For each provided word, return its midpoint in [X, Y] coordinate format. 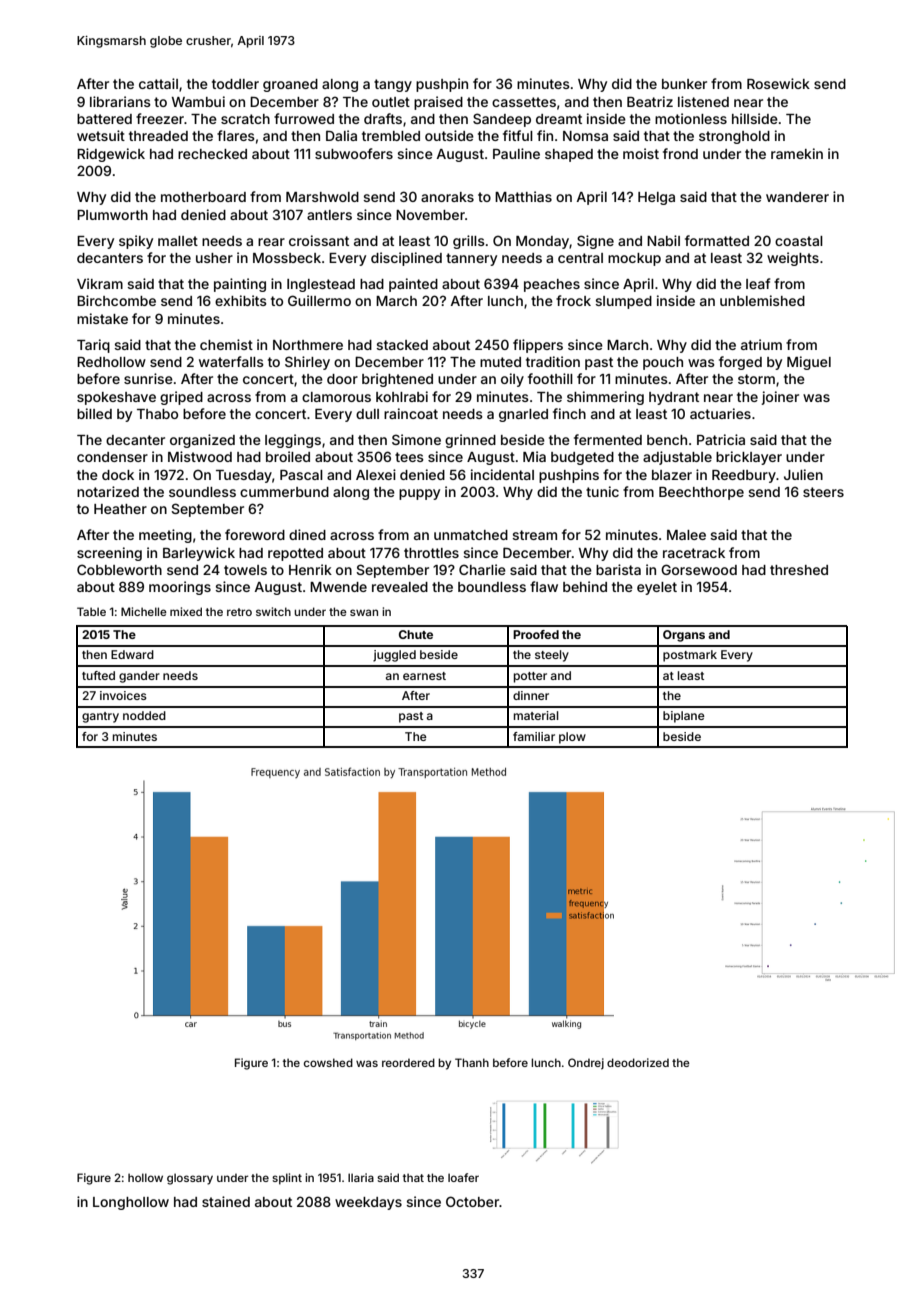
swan [364, 612]
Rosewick [778, 83]
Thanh [472, 1062]
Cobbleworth [119, 569]
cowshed [328, 1062]
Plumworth [112, 215]
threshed [799, 570]
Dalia [341, 135]
